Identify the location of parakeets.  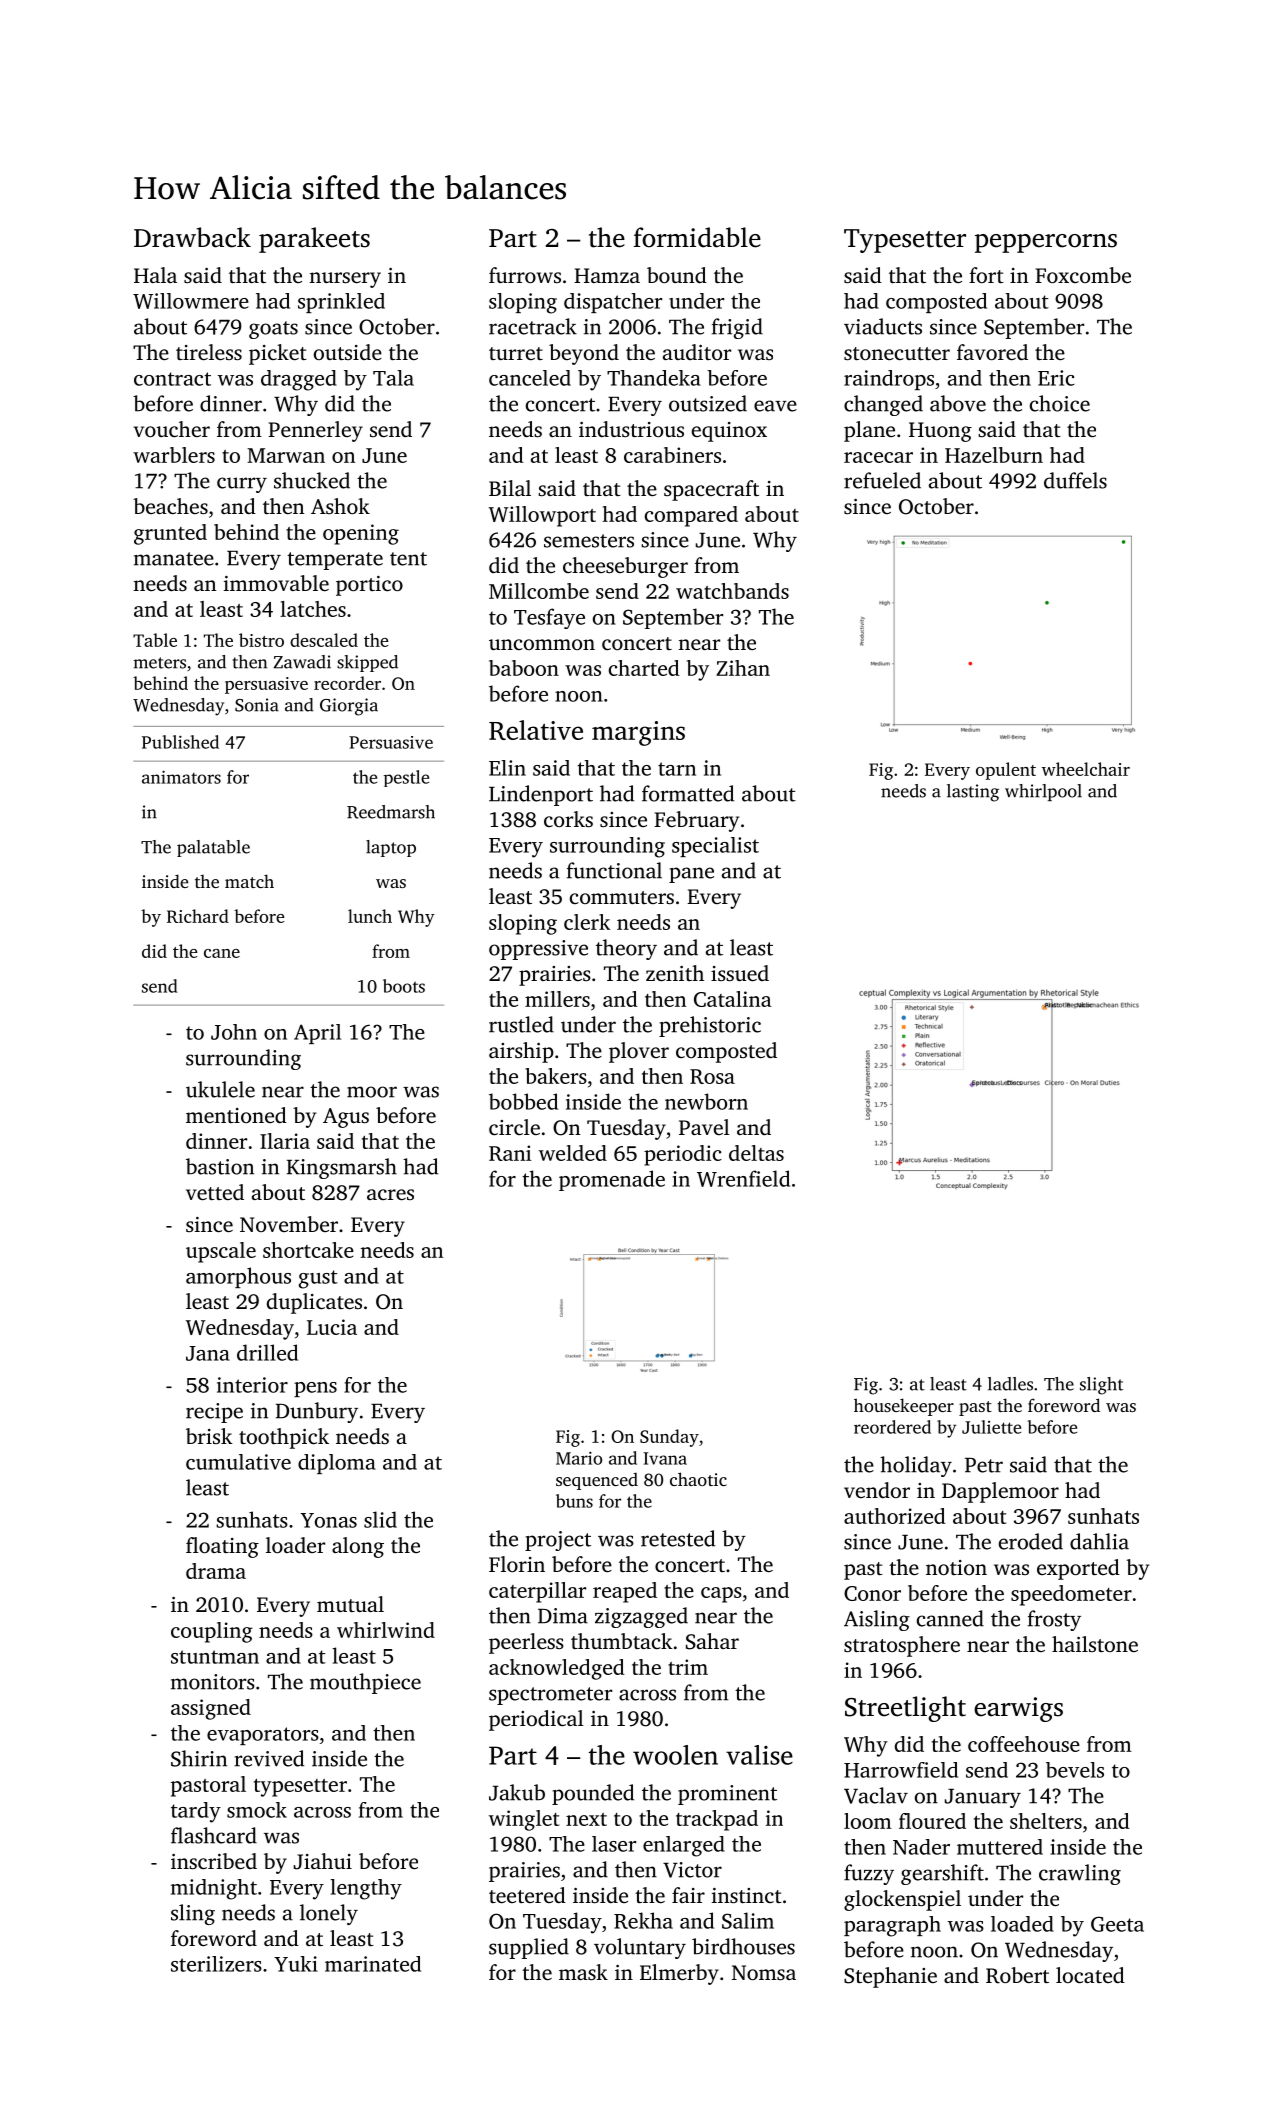
(314, 240).
